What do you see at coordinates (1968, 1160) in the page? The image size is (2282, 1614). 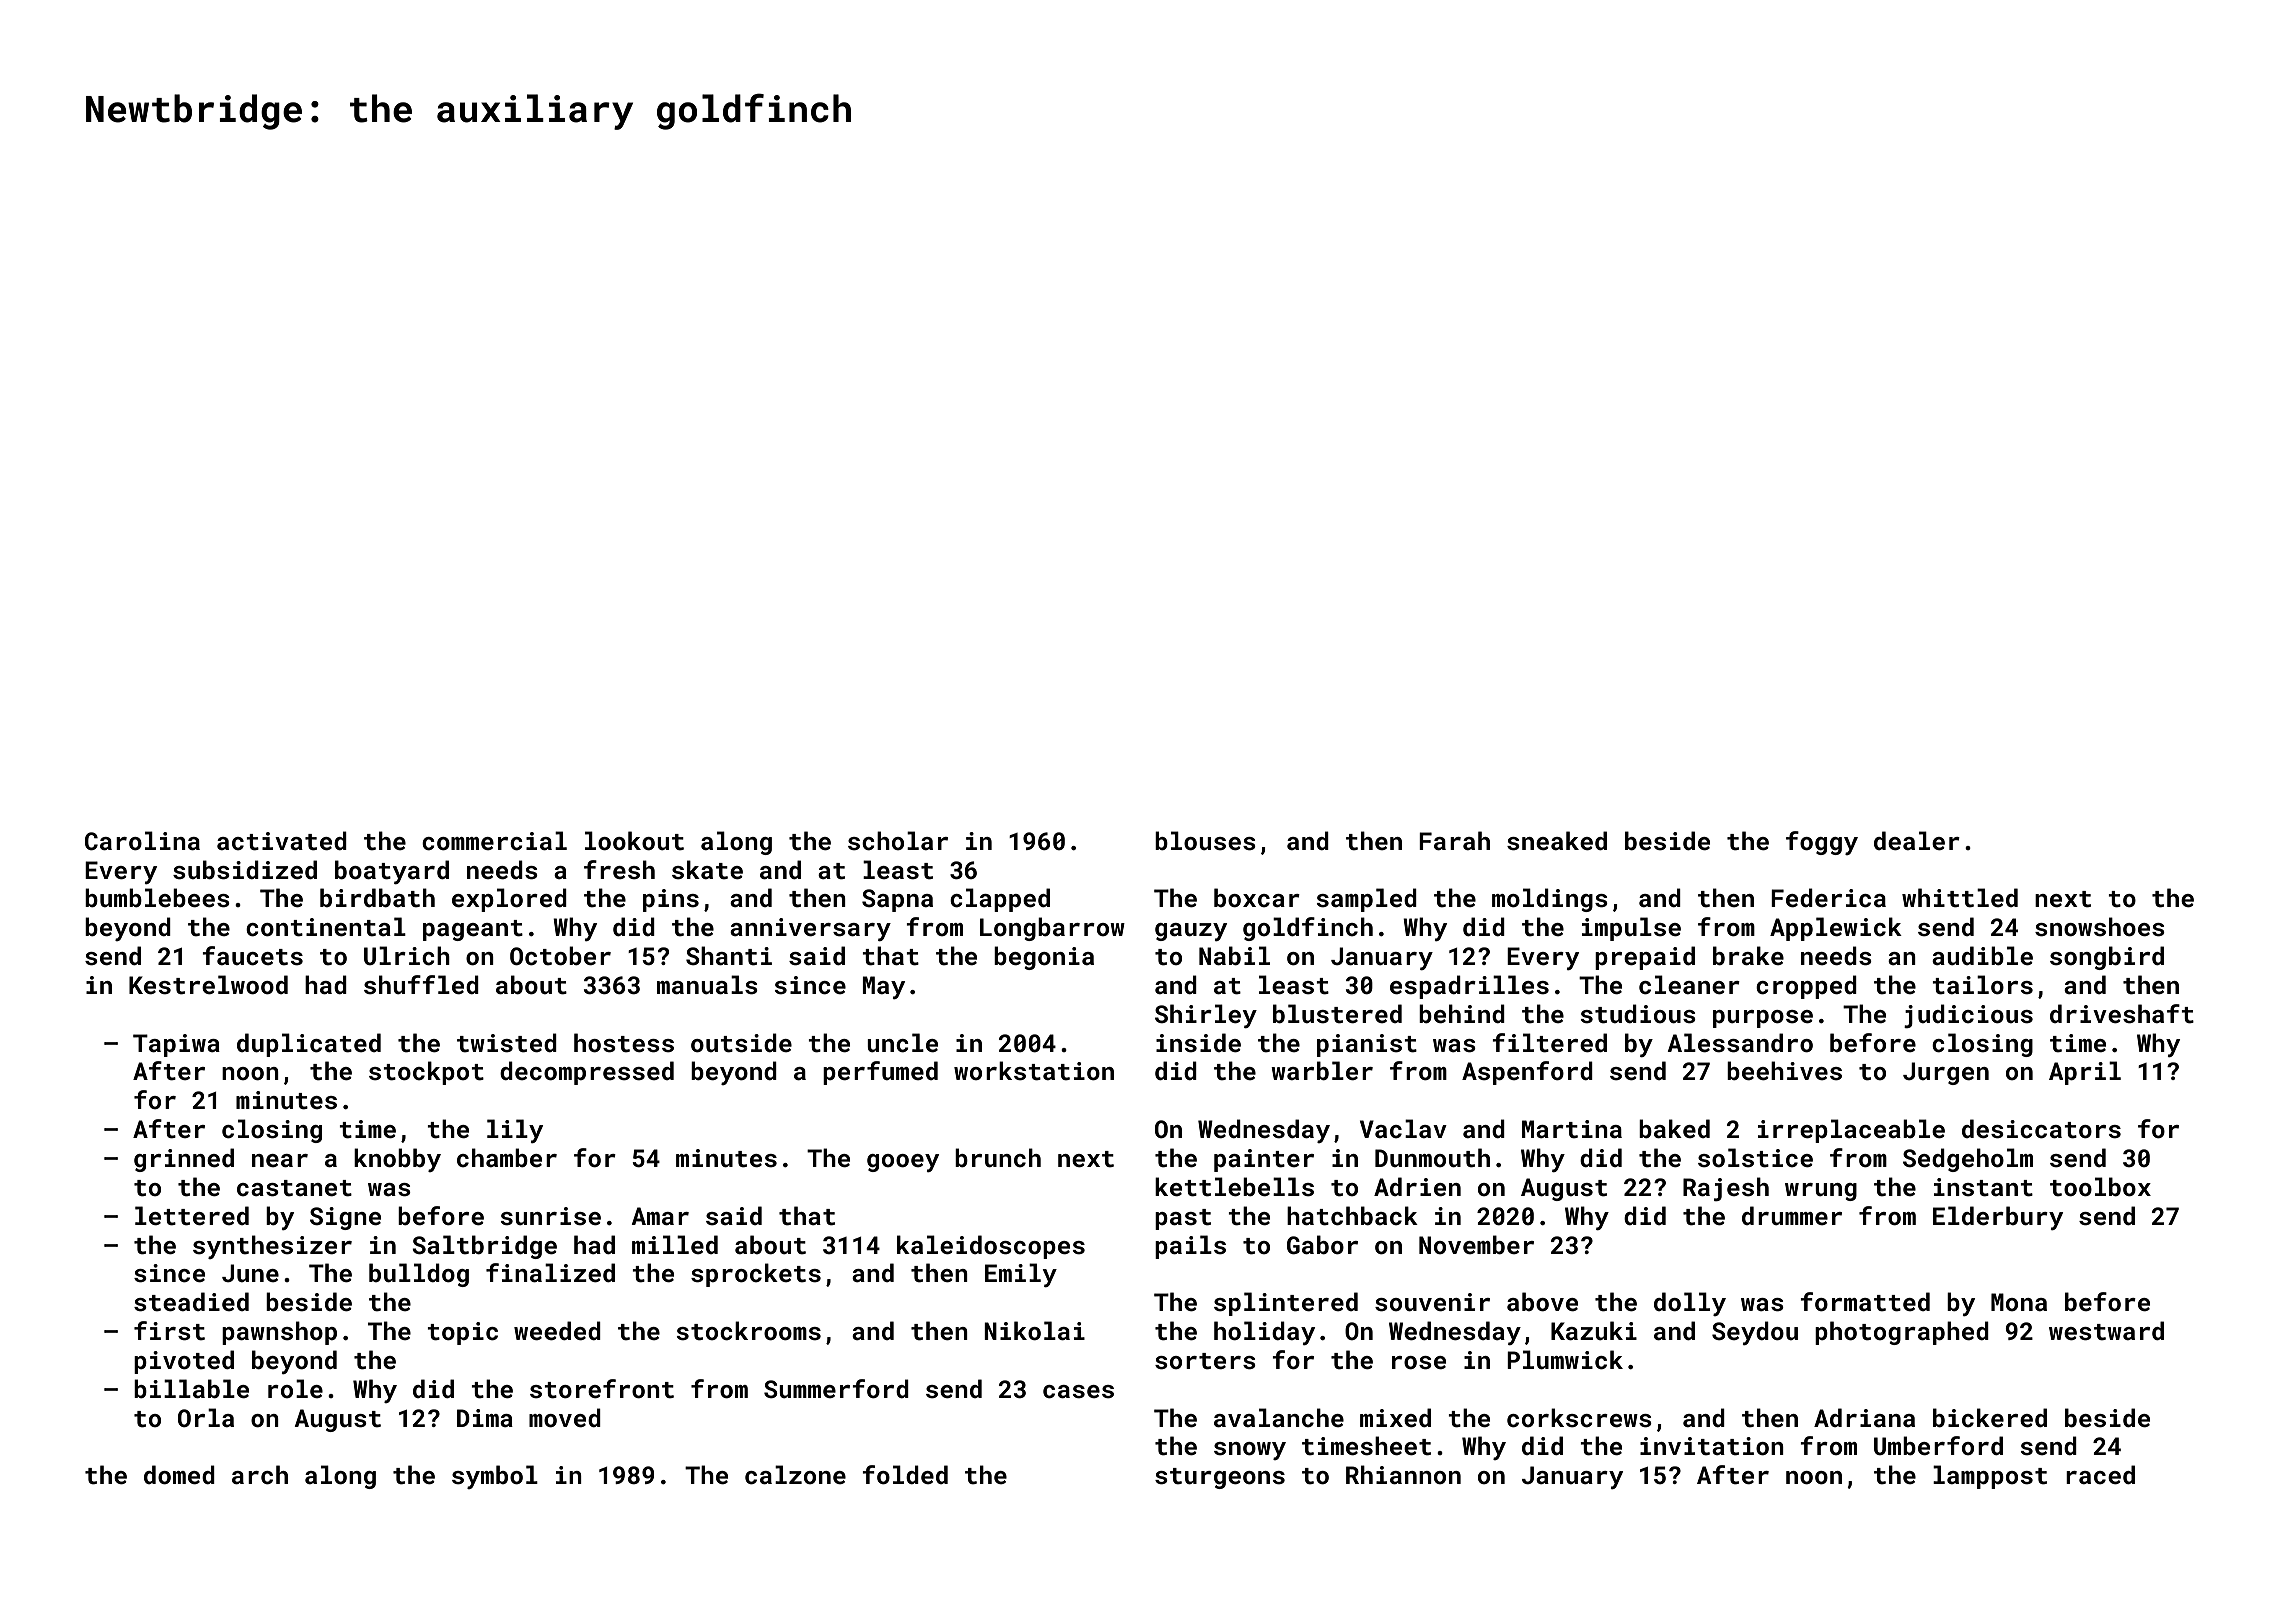 I see `Sedgeholm` at bounding box center [1968, 1160].
